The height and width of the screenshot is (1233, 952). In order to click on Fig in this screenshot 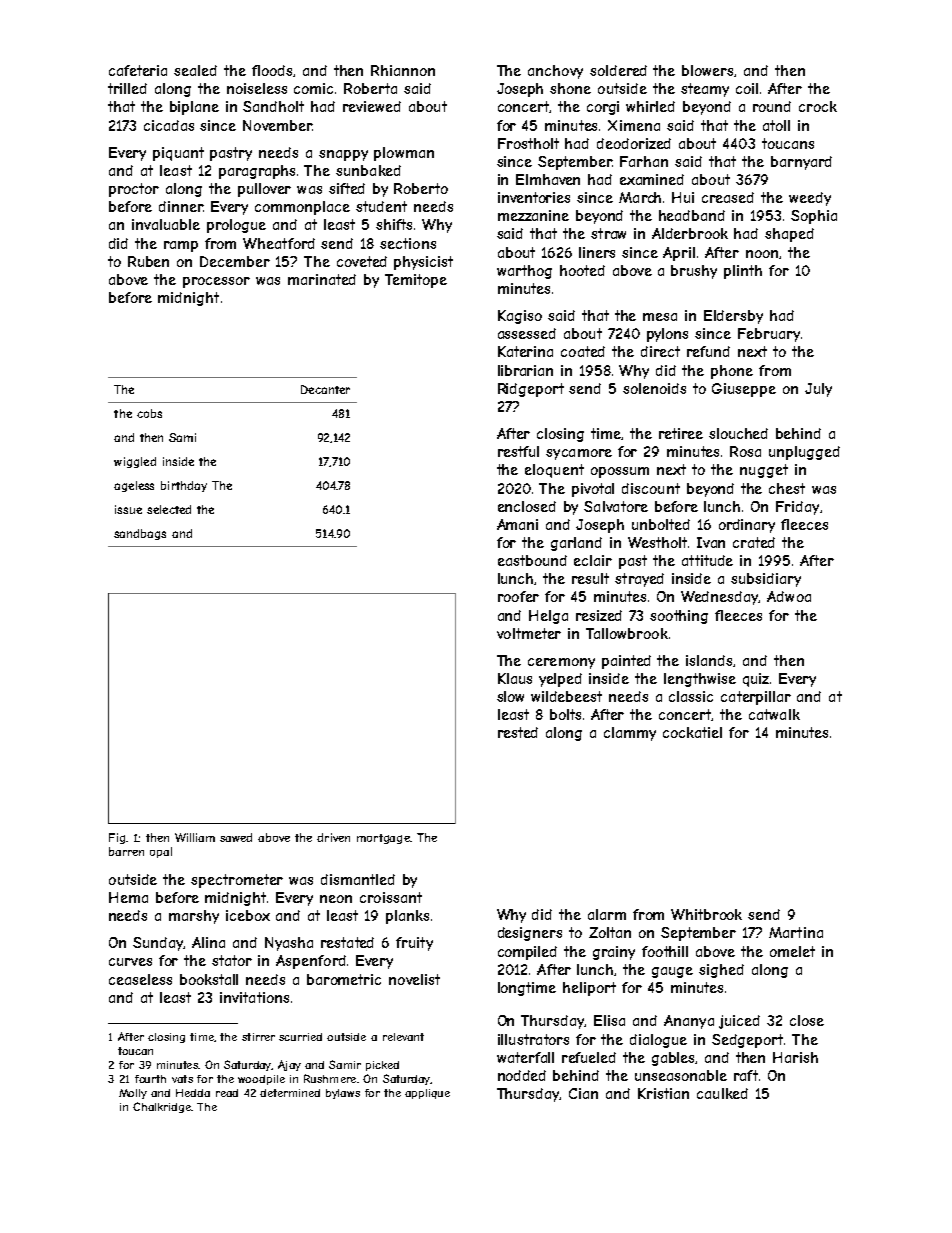, I will do `click(117, 838)`.
